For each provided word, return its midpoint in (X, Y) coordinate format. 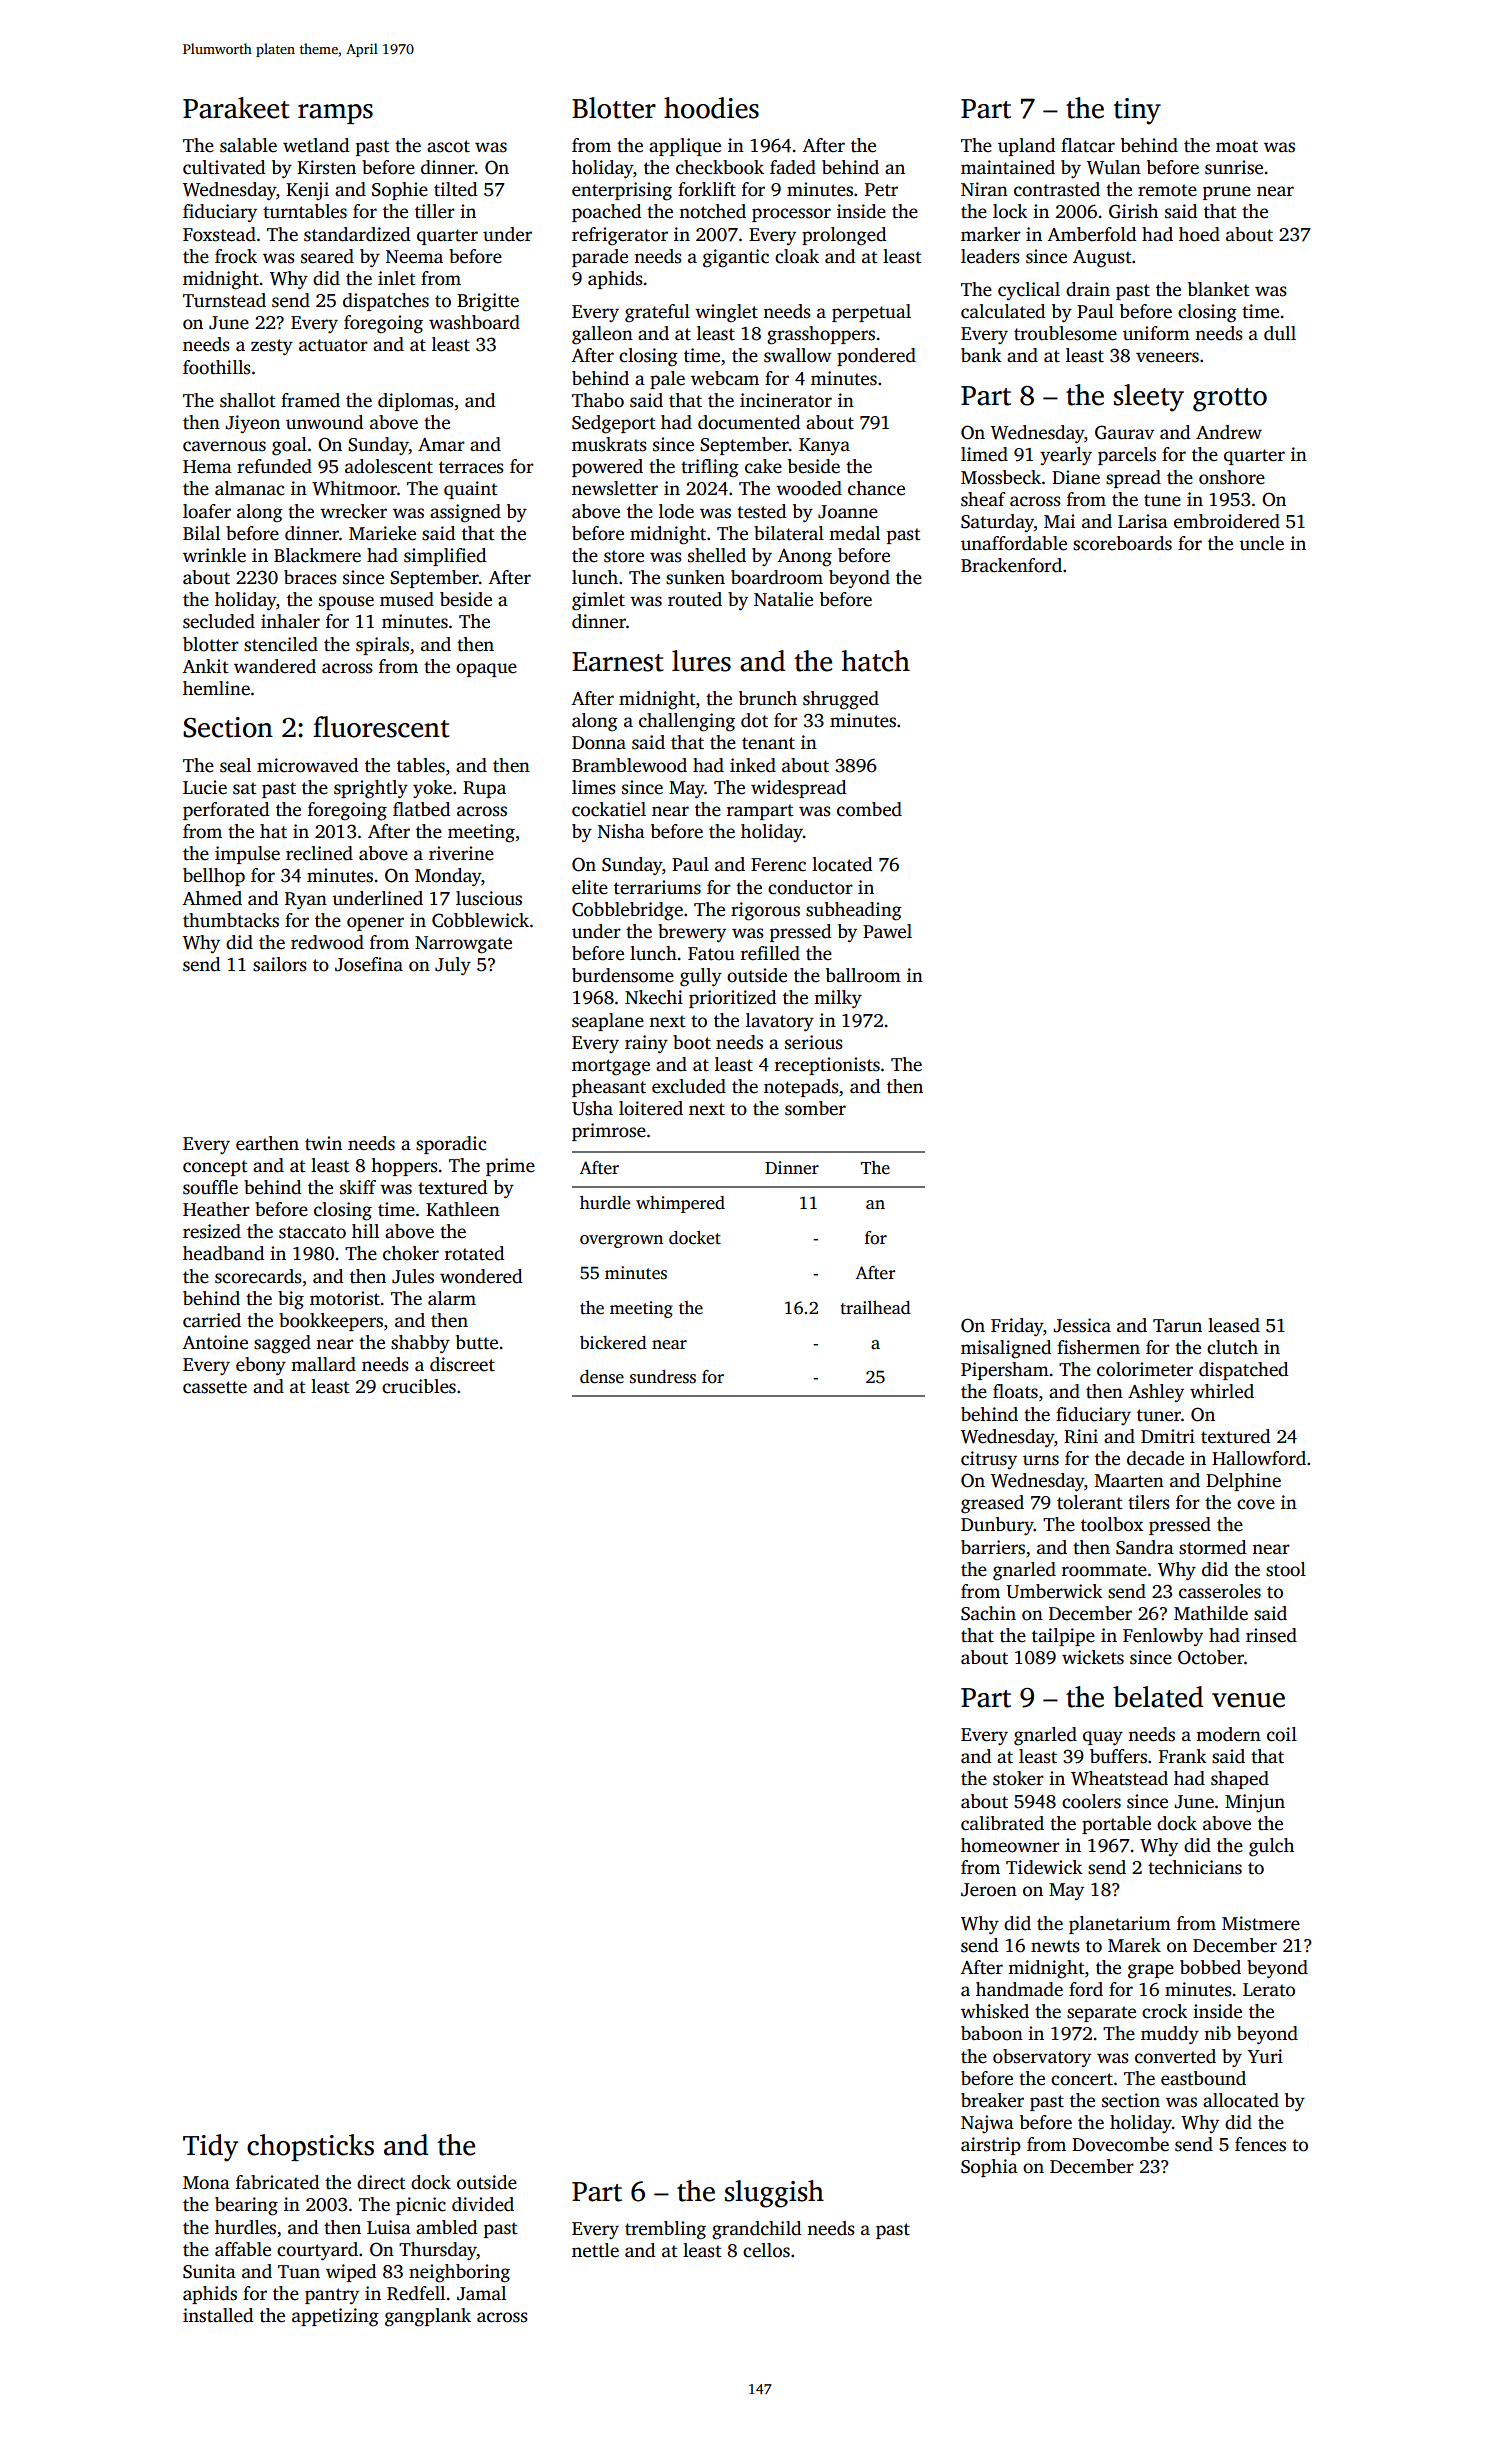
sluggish (774, 2194)
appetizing (335, 2317)
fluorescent (381, 727)
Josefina (369, 964)
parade (600, 258)
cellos (766, 2250)
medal (854, 533)
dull (1280, 333)
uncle (1261, 543)
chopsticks (310, 2147)
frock (236, 256)
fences (1260, 2144)
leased (1234, 1325)
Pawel (887, 931)
